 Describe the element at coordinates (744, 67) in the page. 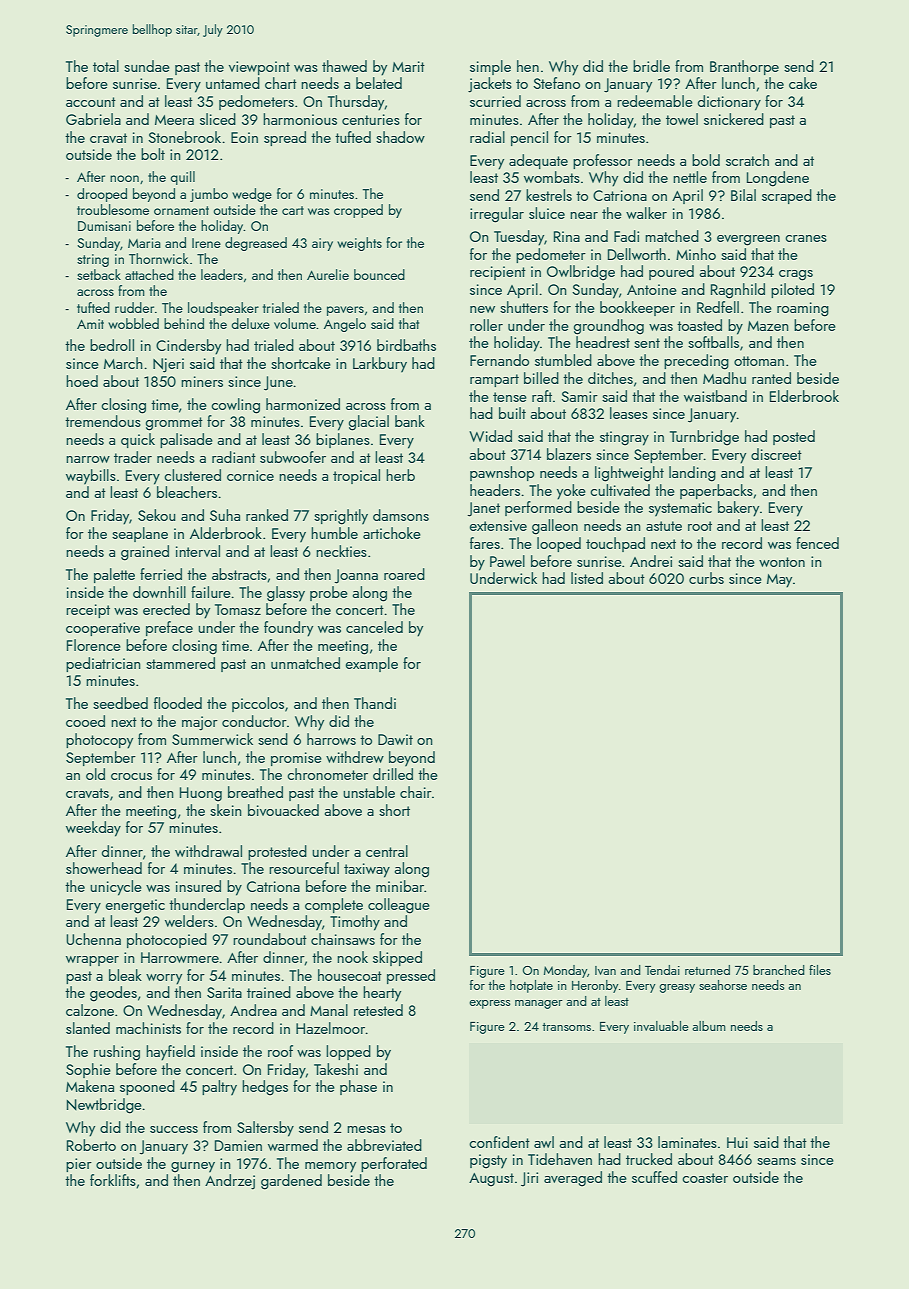

I see `Branthorpe` at that location.
